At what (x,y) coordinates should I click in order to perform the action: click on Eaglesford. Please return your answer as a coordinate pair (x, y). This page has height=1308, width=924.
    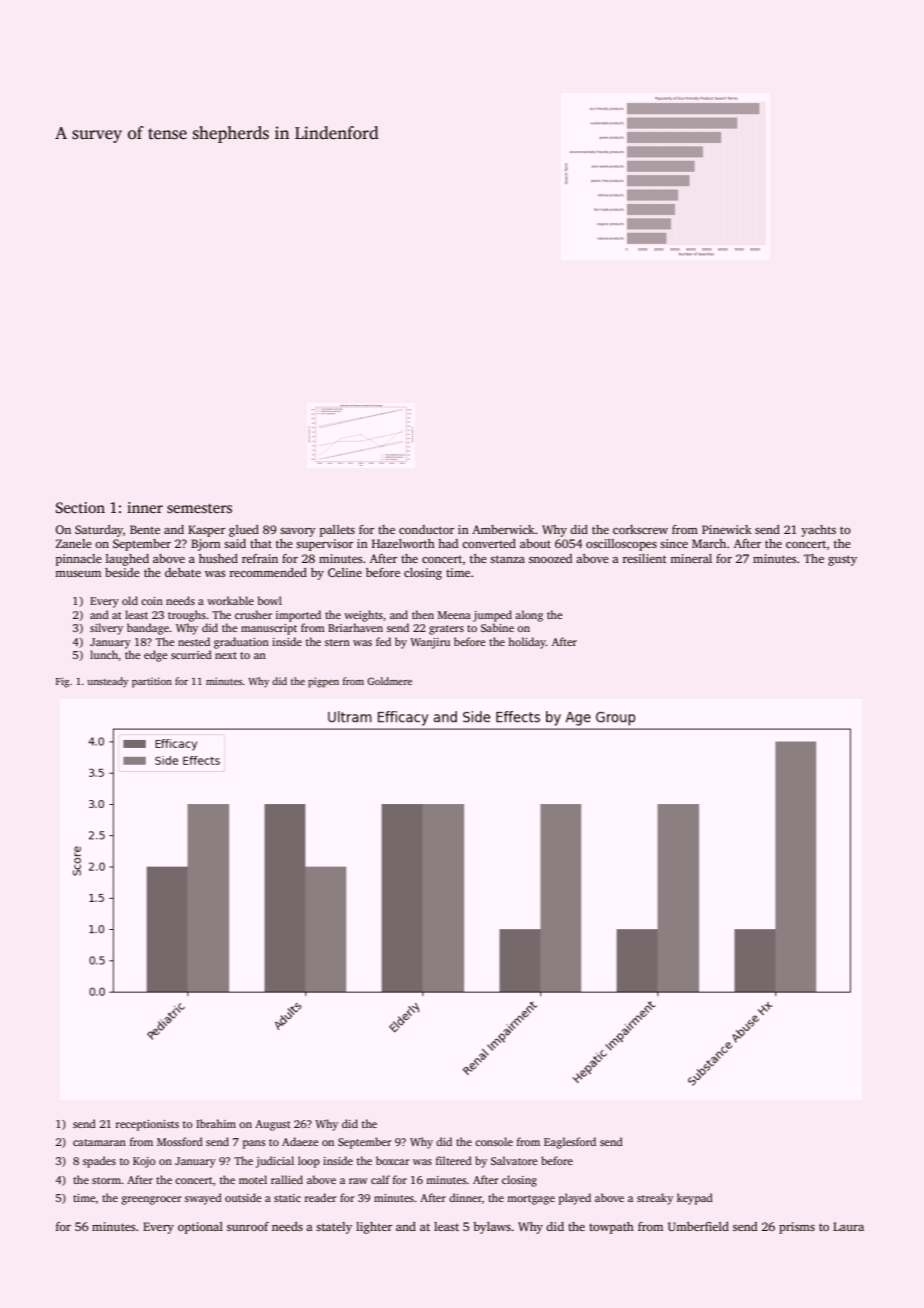
    Looking at the image, I should click on (570, 1143).
